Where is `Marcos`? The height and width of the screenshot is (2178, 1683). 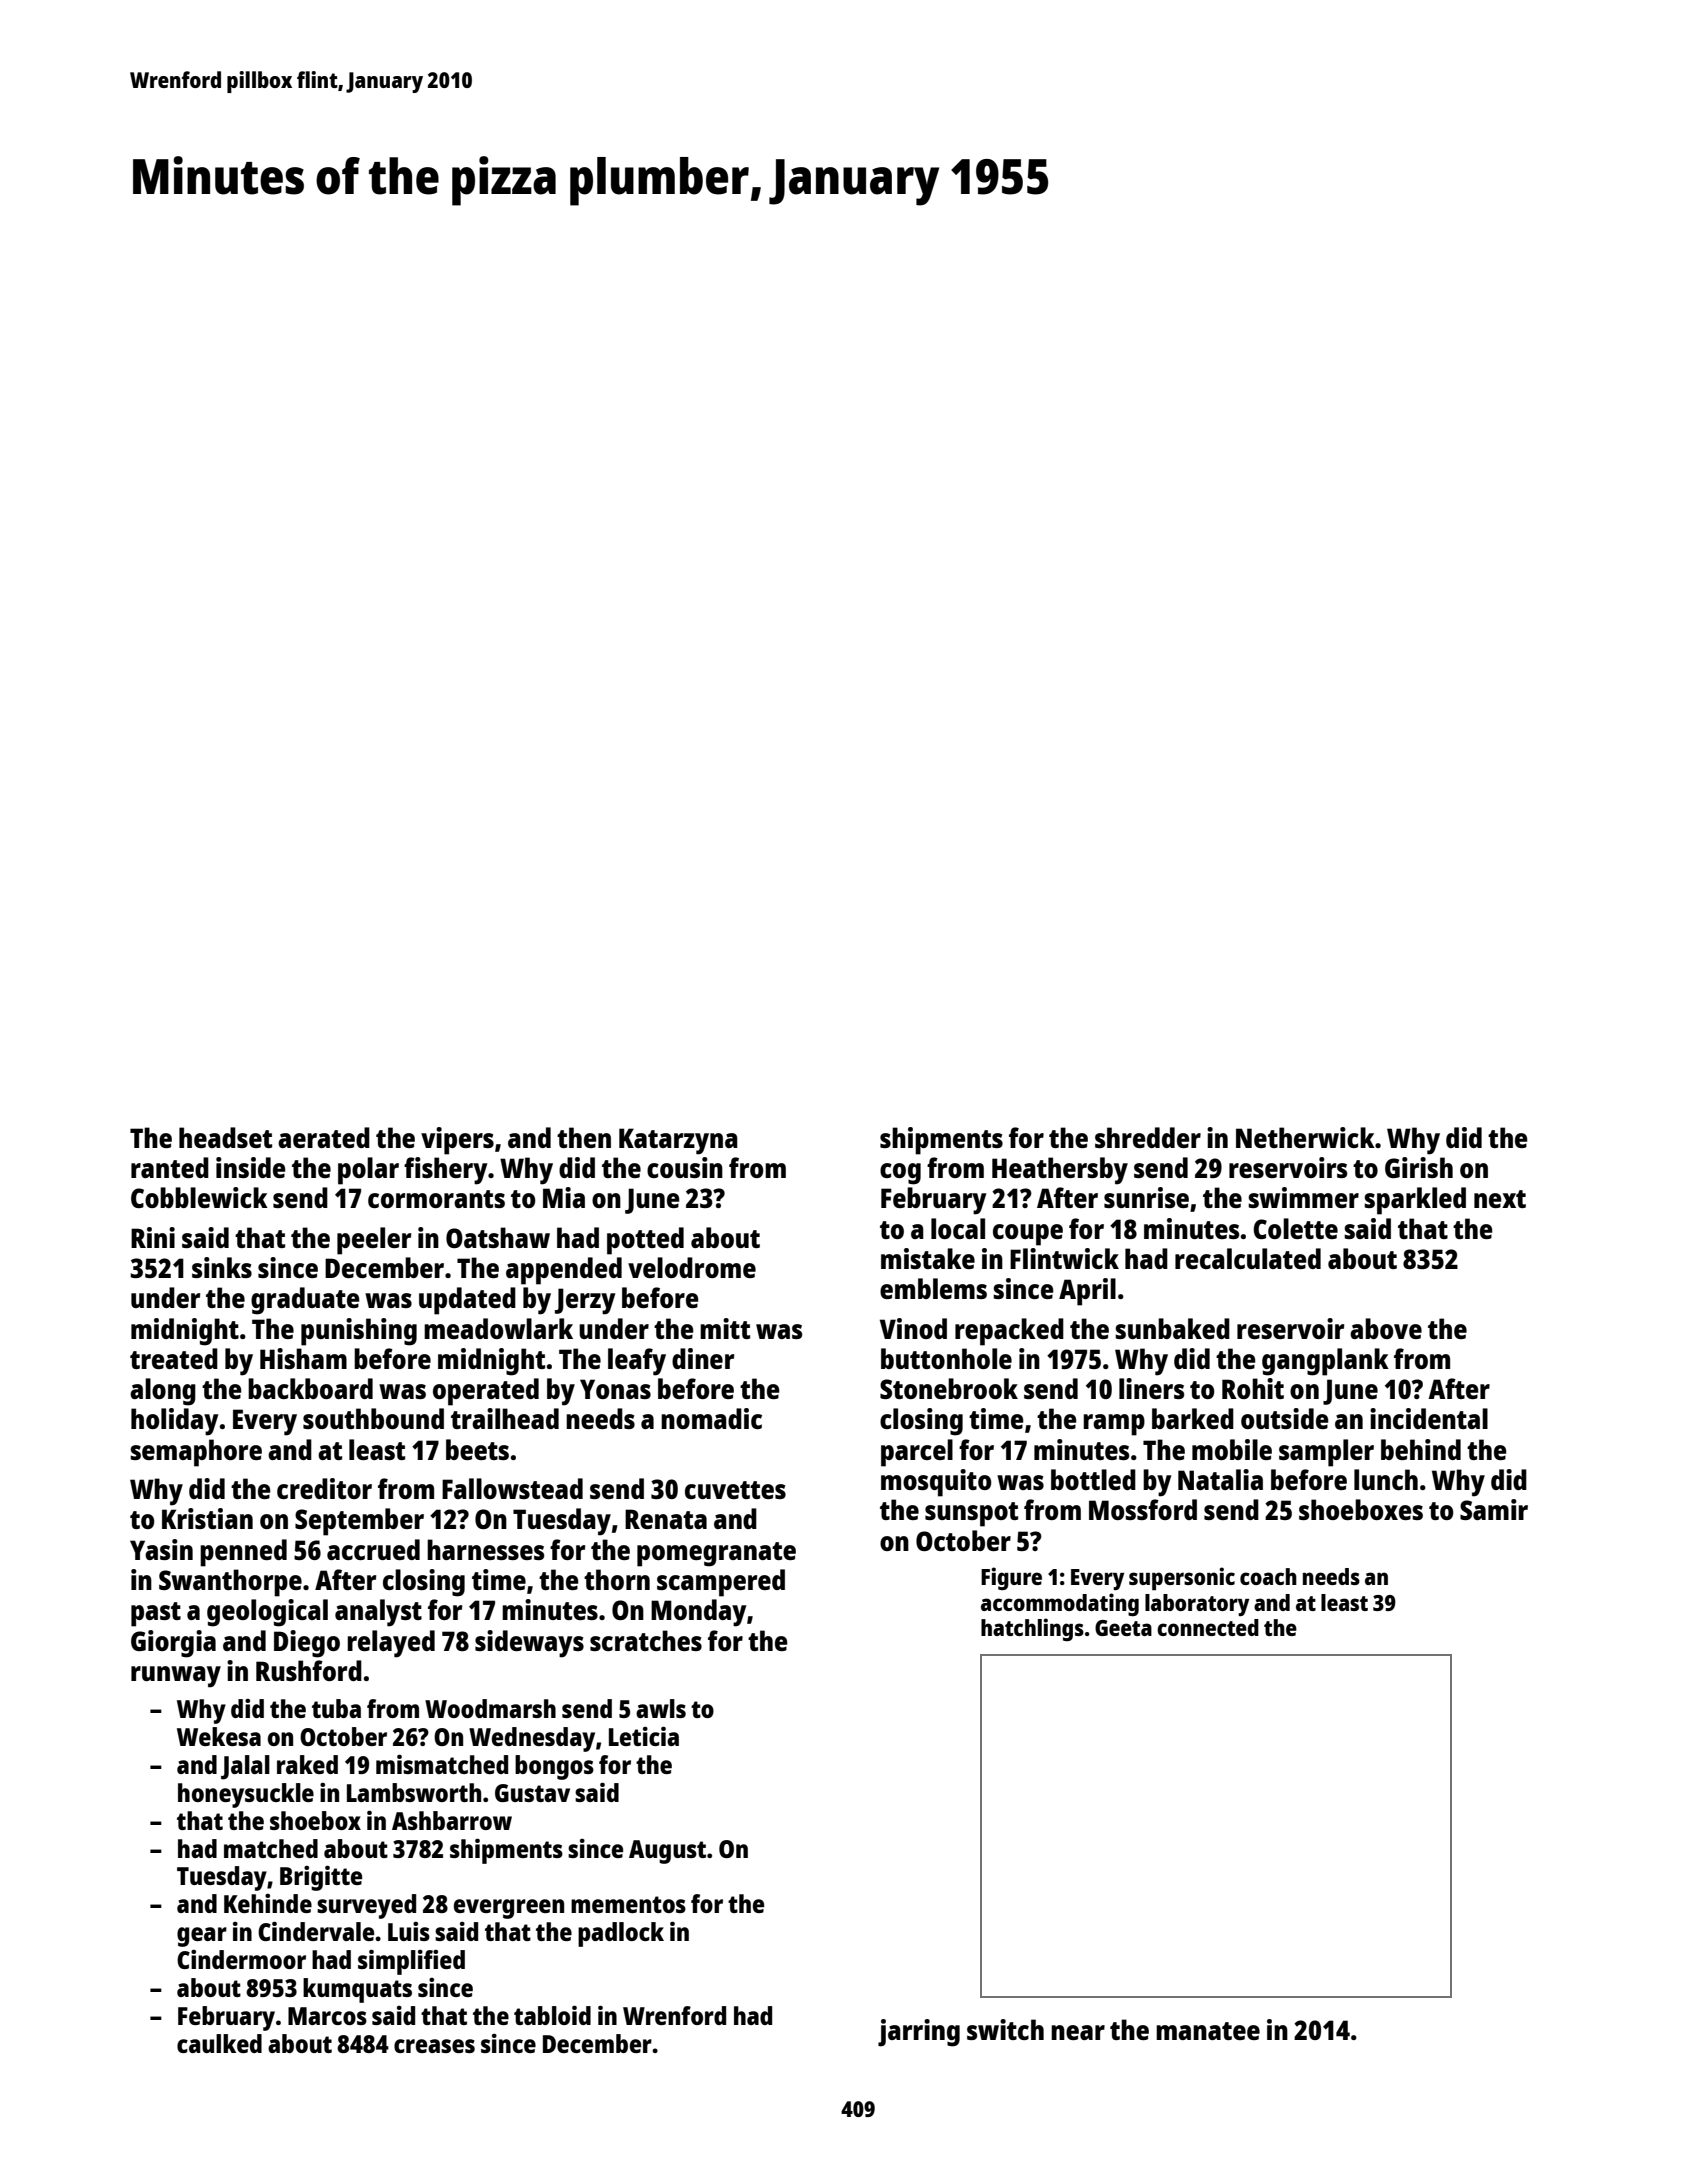
Marcos is located at coordinates (327, 2016).
